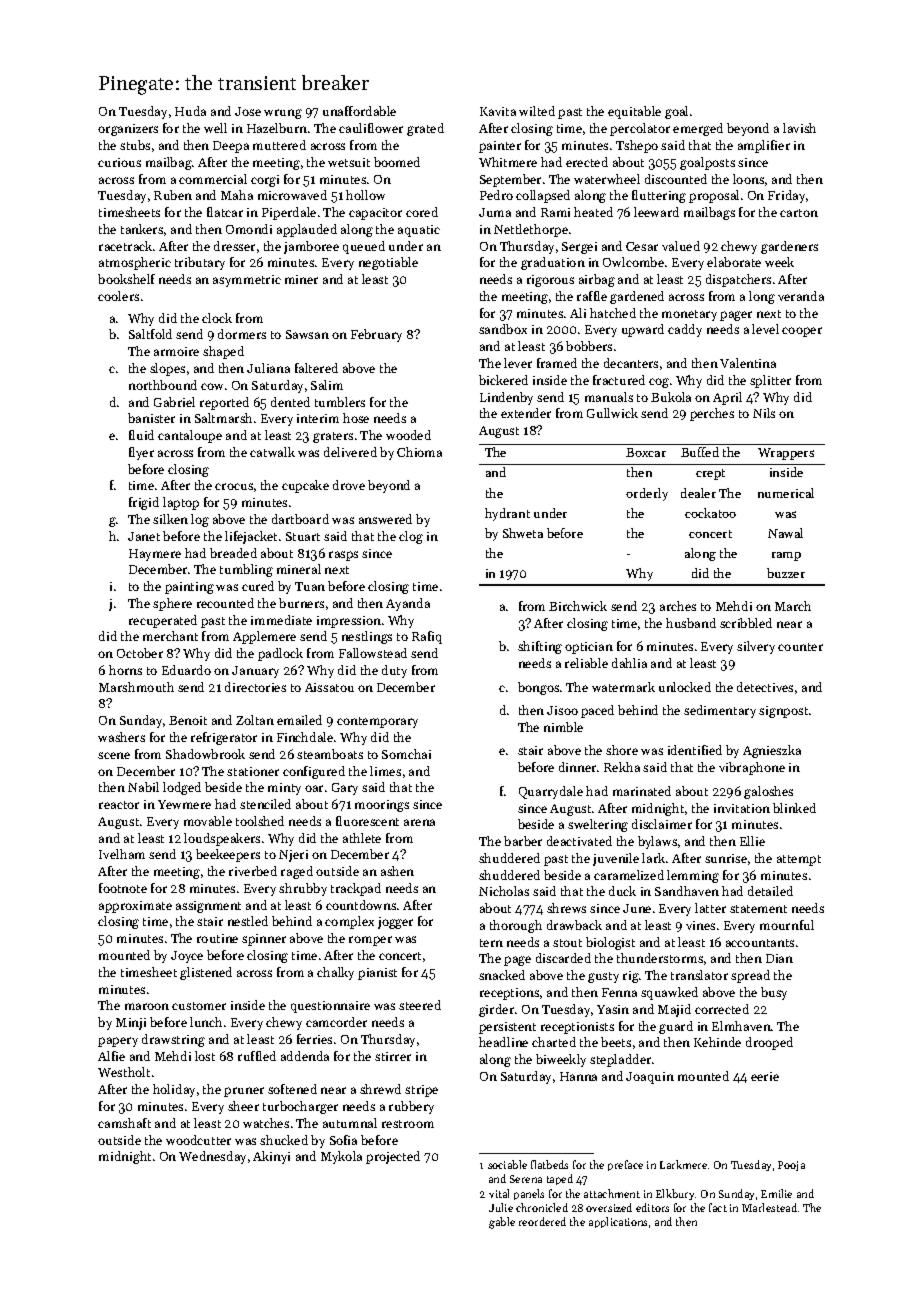 Image resolution: width=924 pixels, height=1308 pixels. I want to click on hose, so click(356, 418).
